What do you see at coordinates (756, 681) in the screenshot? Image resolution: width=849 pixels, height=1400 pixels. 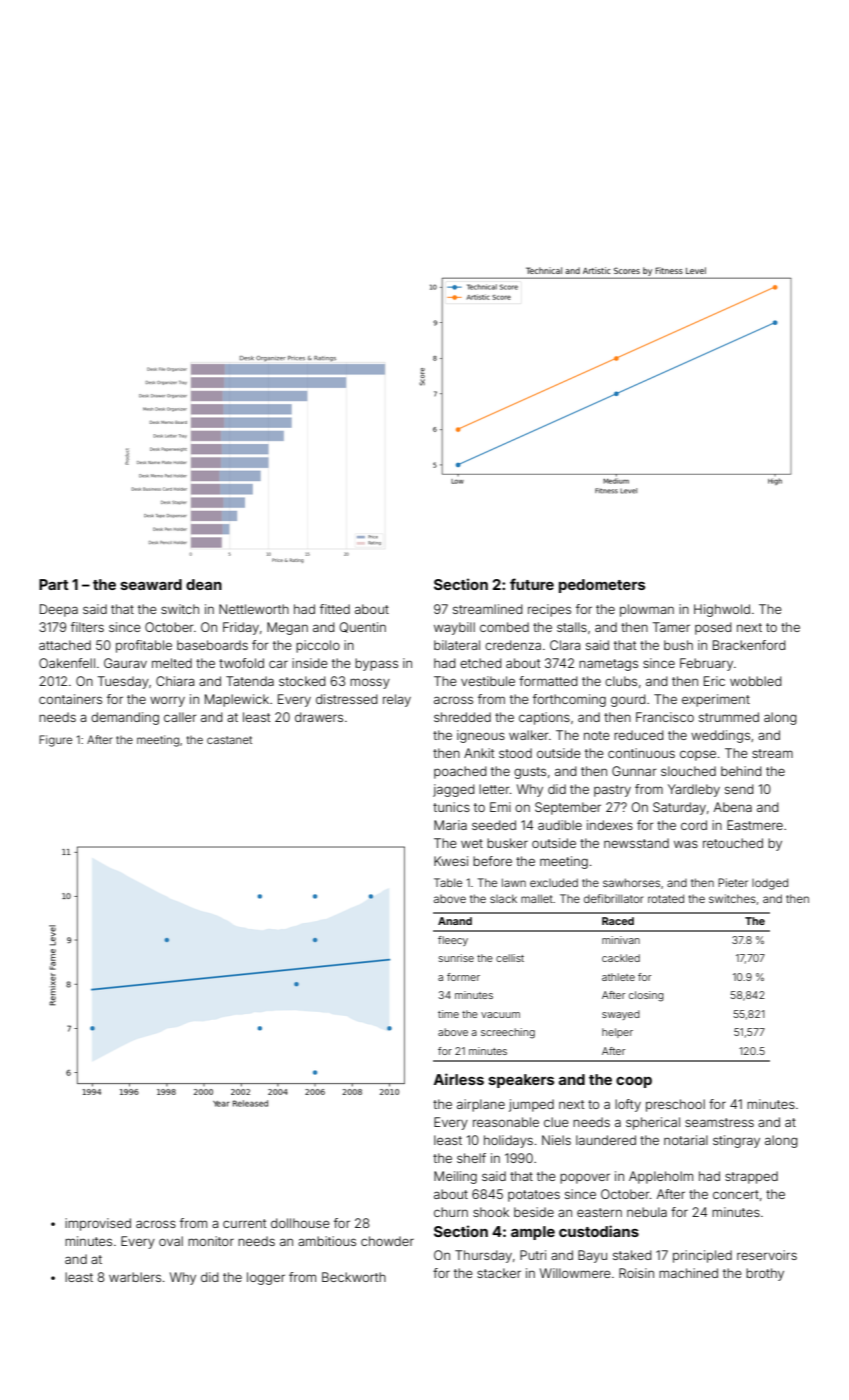 I see `wobbled` at bounding box center [756, 681].
